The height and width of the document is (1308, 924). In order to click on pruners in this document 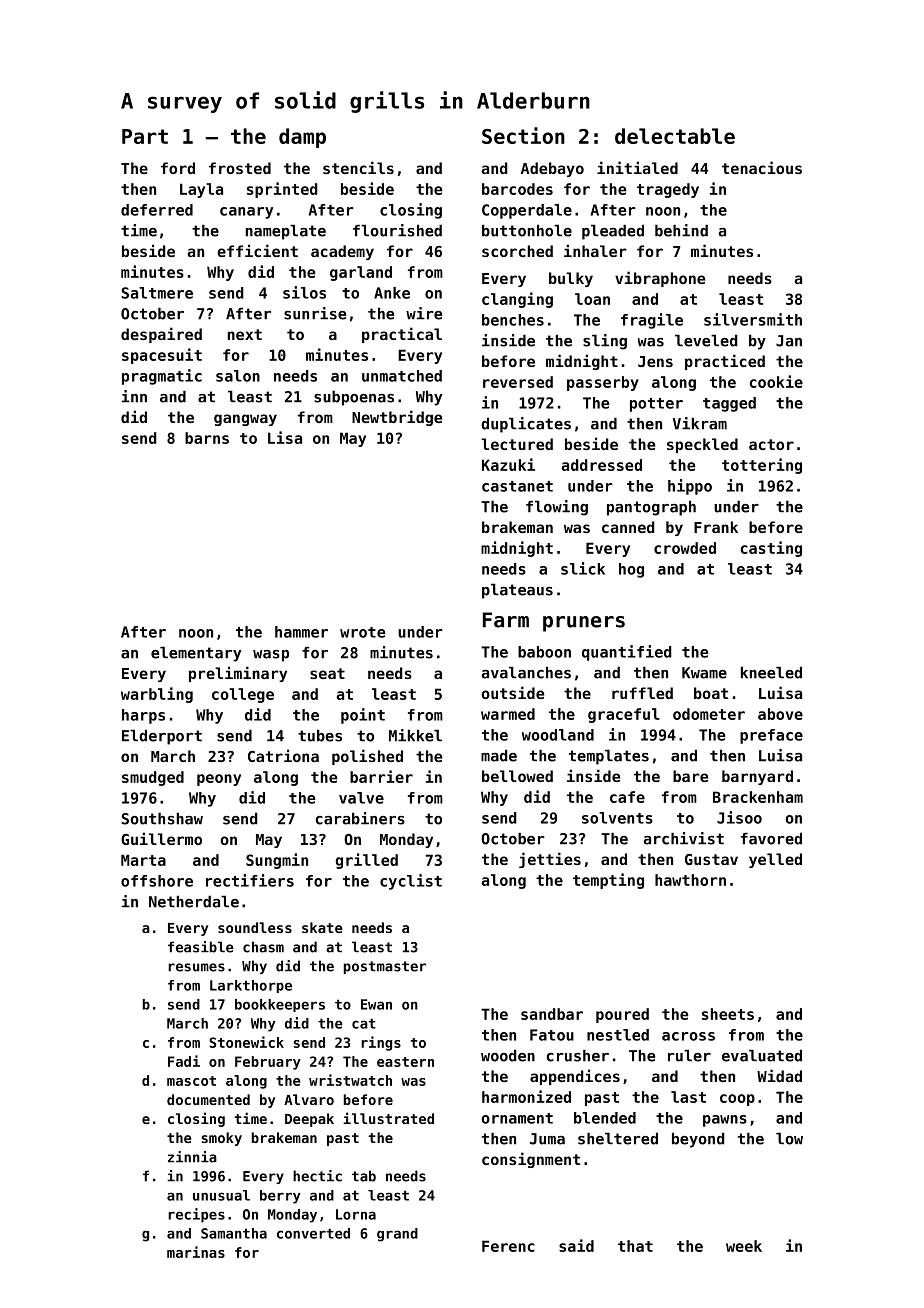, I will do `click(584, 624)`.
